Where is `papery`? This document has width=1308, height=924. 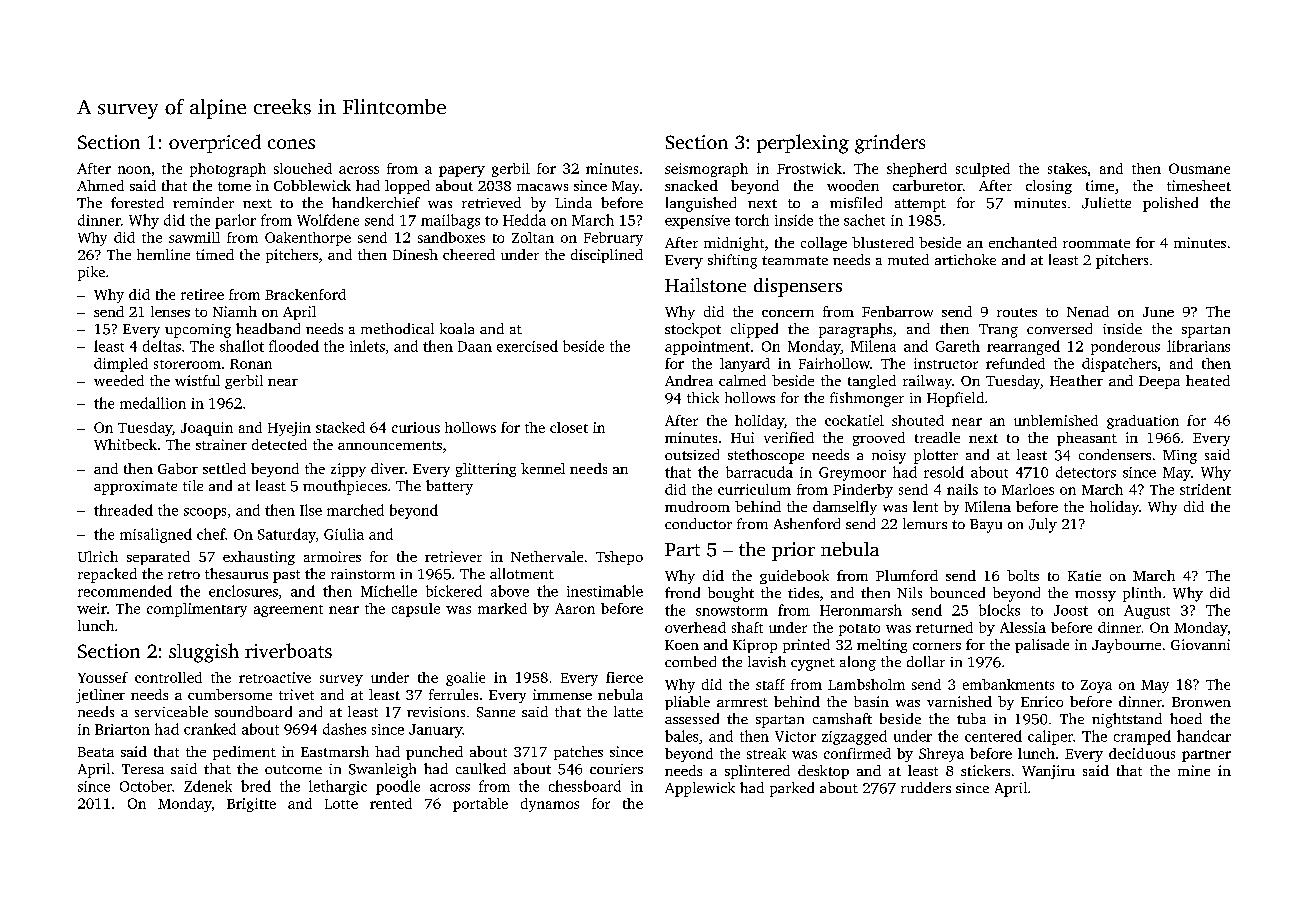
papery is located at coordinates (462, 171).
